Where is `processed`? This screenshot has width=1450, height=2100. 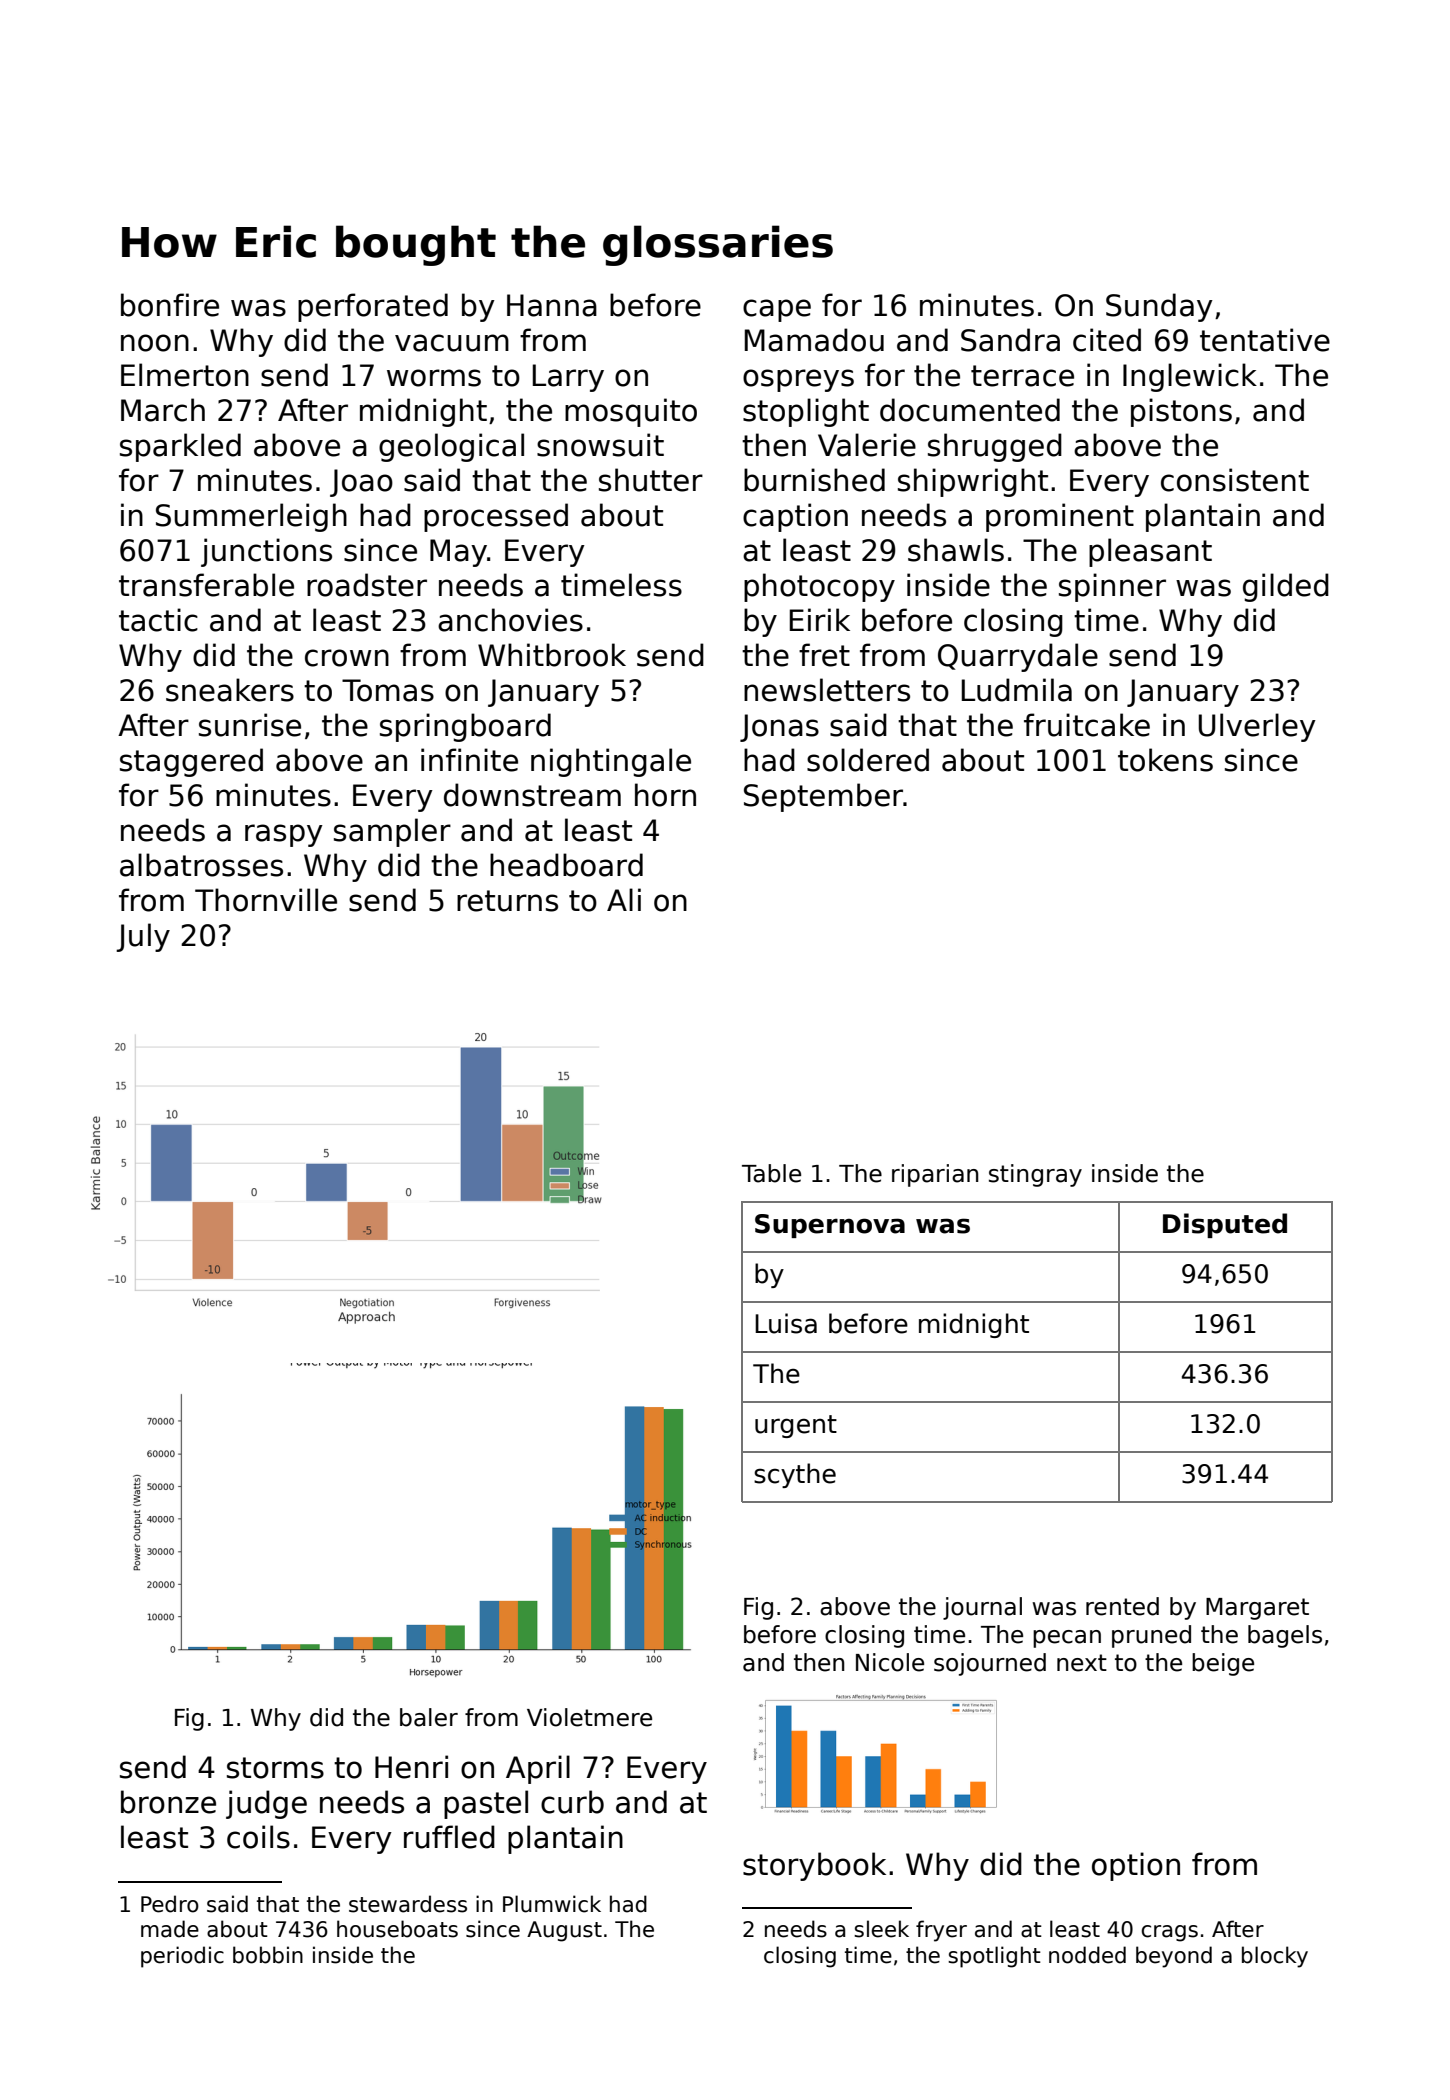
processed is located at coordinates (496, 517).
